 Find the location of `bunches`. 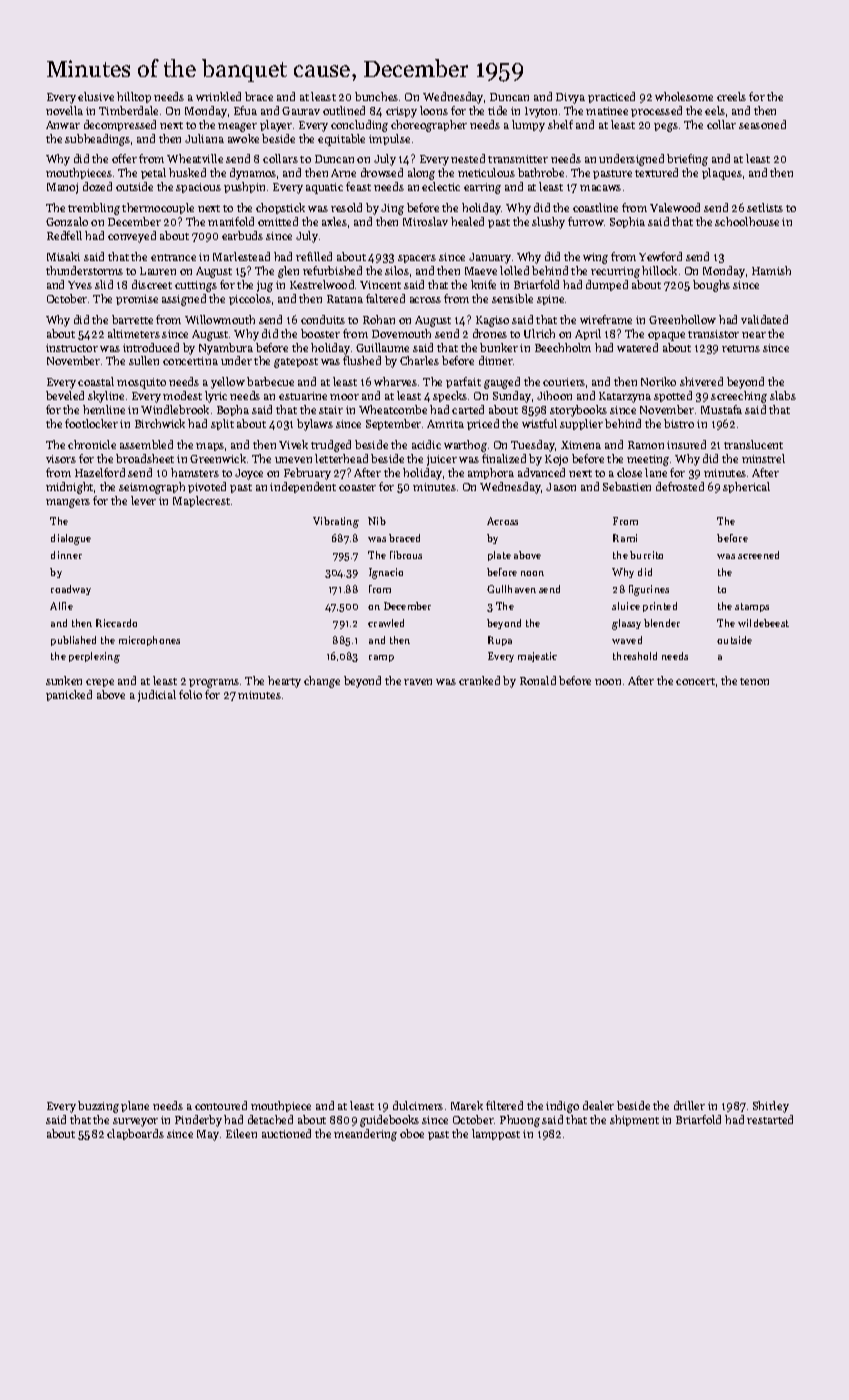

bunches is located at coordinates (376, 96).
